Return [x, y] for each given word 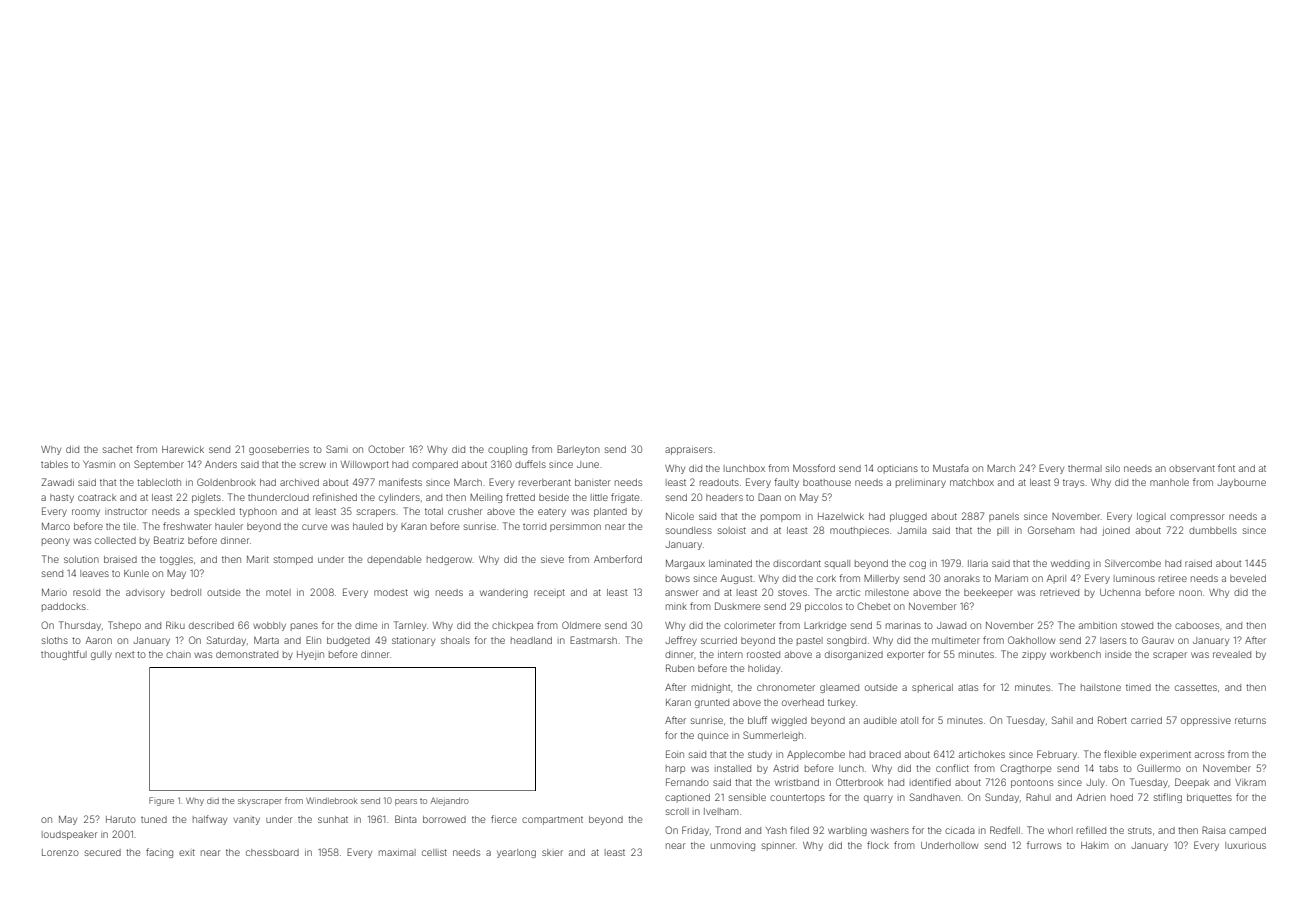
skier [552, 852]
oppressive [1206, 722]
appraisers [688, 451]
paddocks [64, 607]
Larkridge [825, 626]
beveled [1248, 578]
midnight [711, 688]
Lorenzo [60, 852]
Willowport [365, 465]
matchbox [972, 482]
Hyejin [310, 655]
